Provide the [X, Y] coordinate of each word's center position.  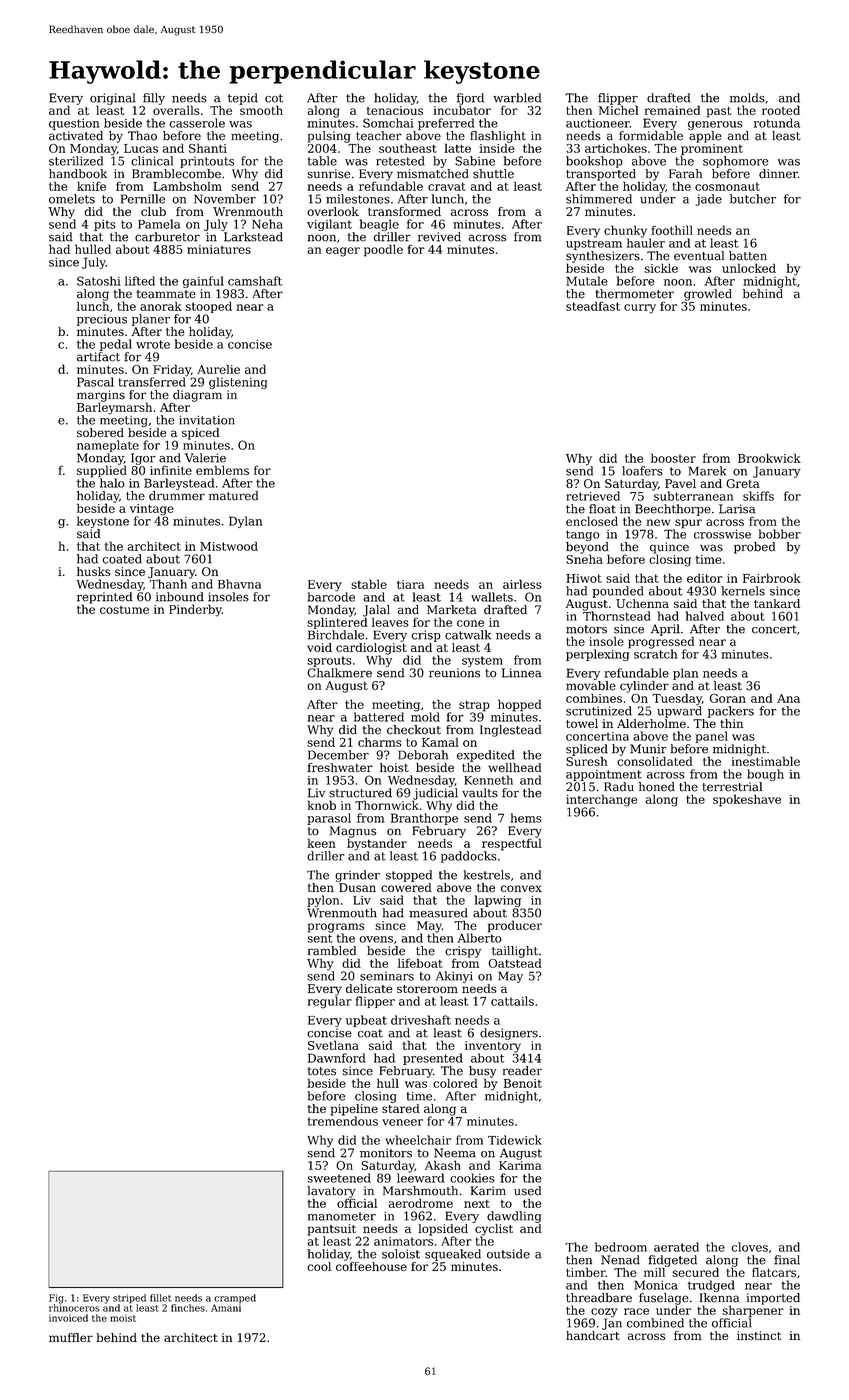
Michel [618, 110]
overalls [176, 110]
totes [322, 1071]
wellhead [515, 767]
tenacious [395, 110]
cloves [749, 1247]
